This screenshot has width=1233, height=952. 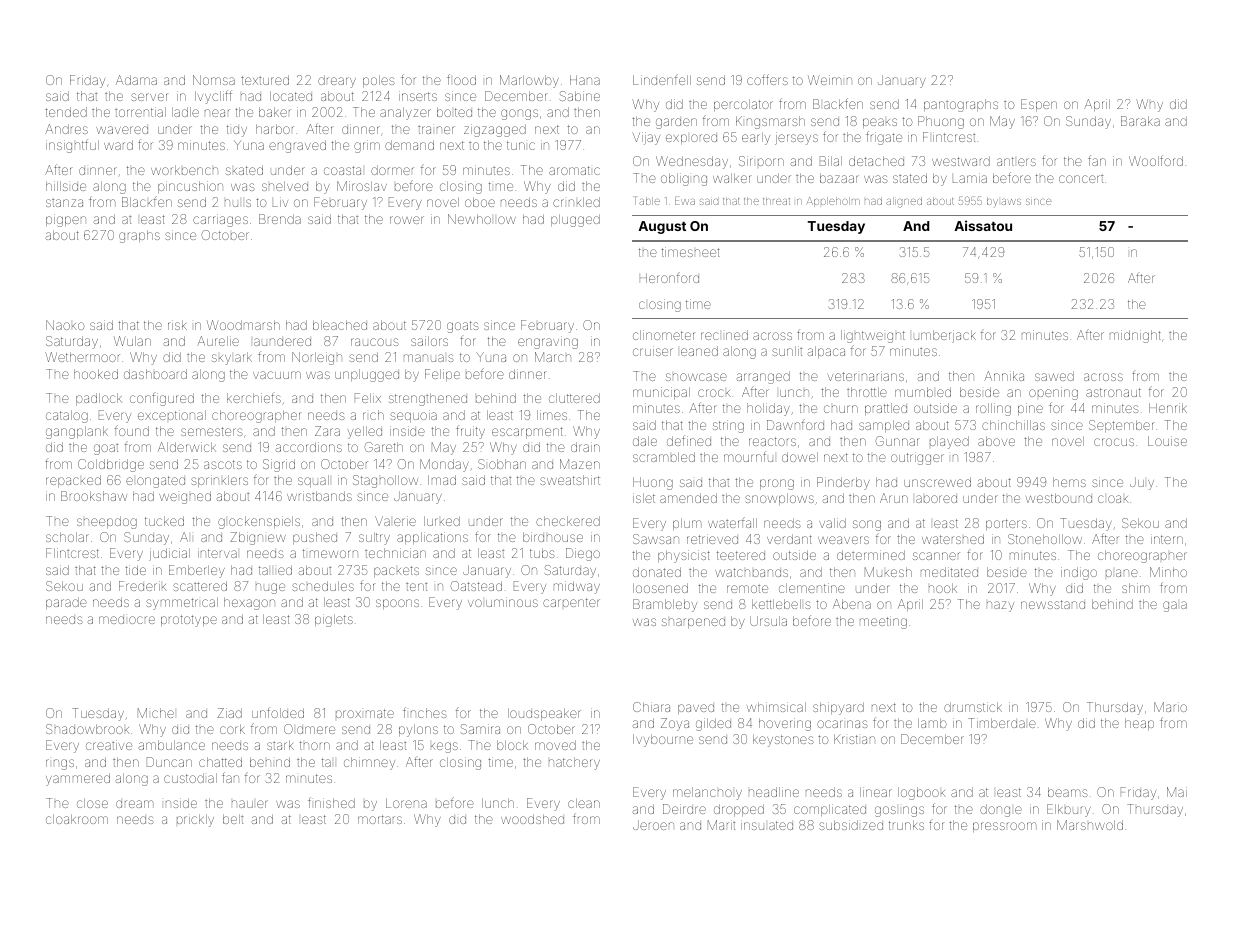 What do you see at coordinates (542, 553) in the screenshot?
I see `tubs` at bounding box center [542, 553].
